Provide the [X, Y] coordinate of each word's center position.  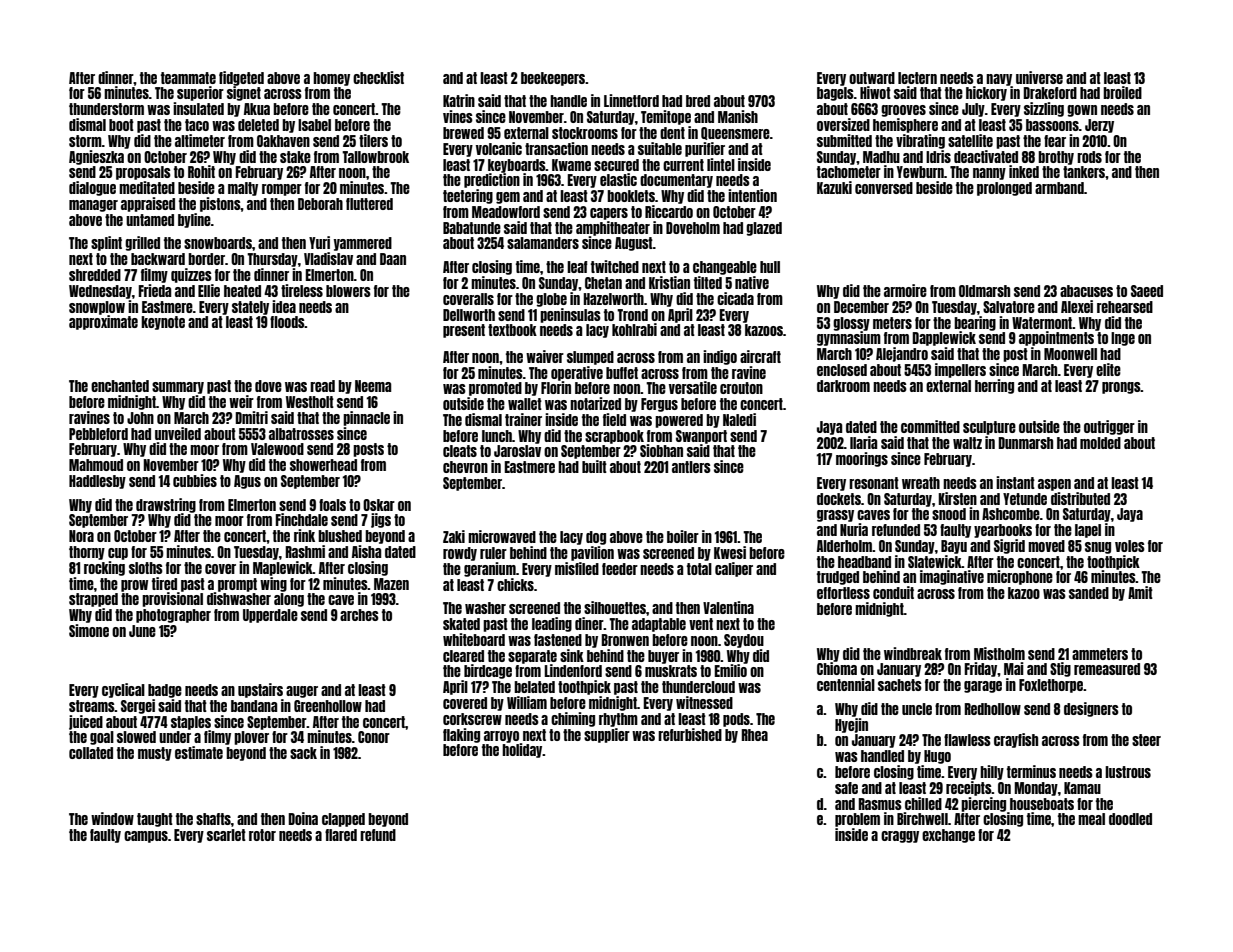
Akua [257, 109]
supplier [607, 735]
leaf [577, 267]
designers [1091, 709]
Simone [89, 630]
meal [1091, 819]
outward [872, 78]
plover [251, 738]
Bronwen [625, 640]
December [861, 307]
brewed [463, 133]
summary [178, 388]
